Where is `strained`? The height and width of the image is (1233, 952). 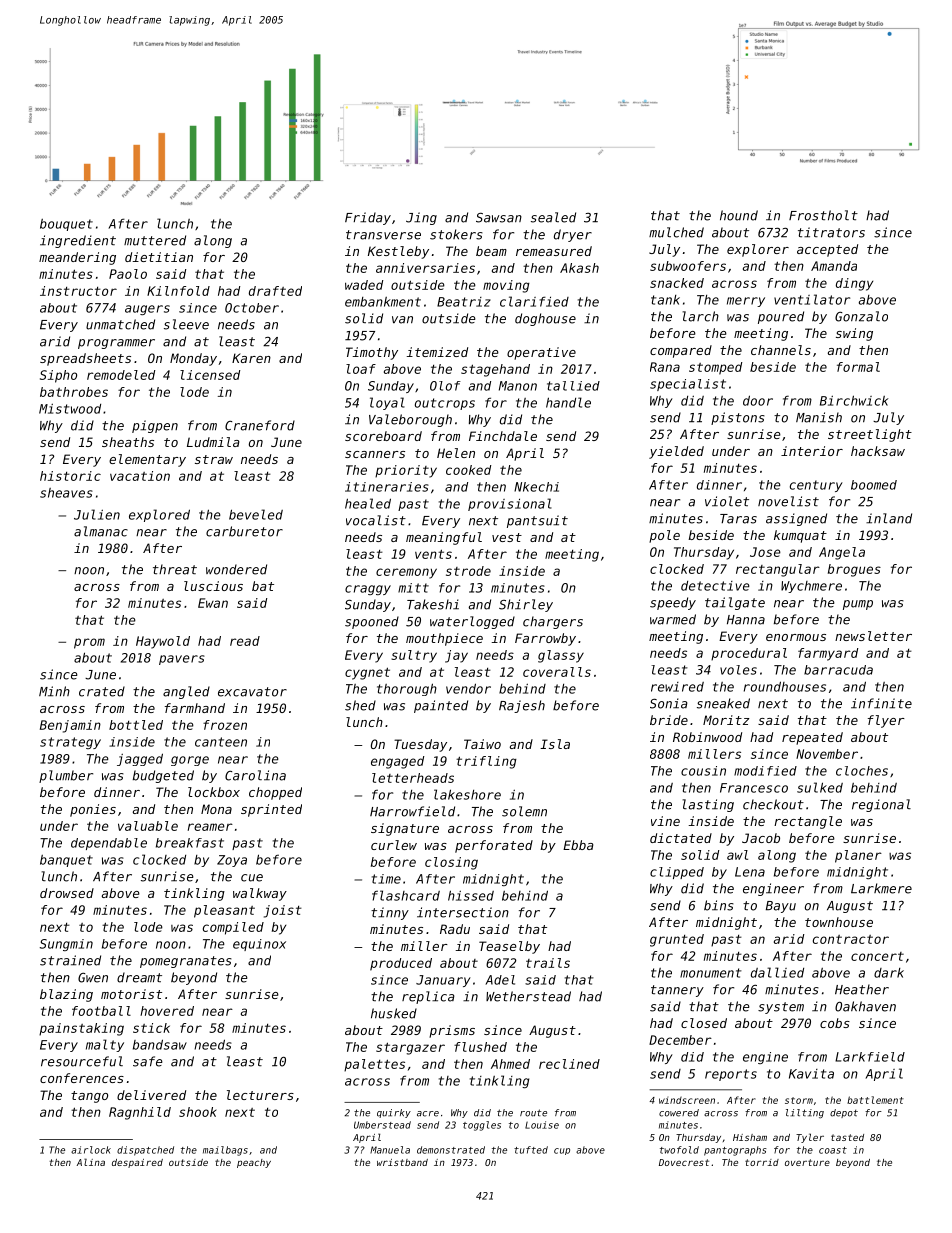 strained is located at coordinates (70, 960).
